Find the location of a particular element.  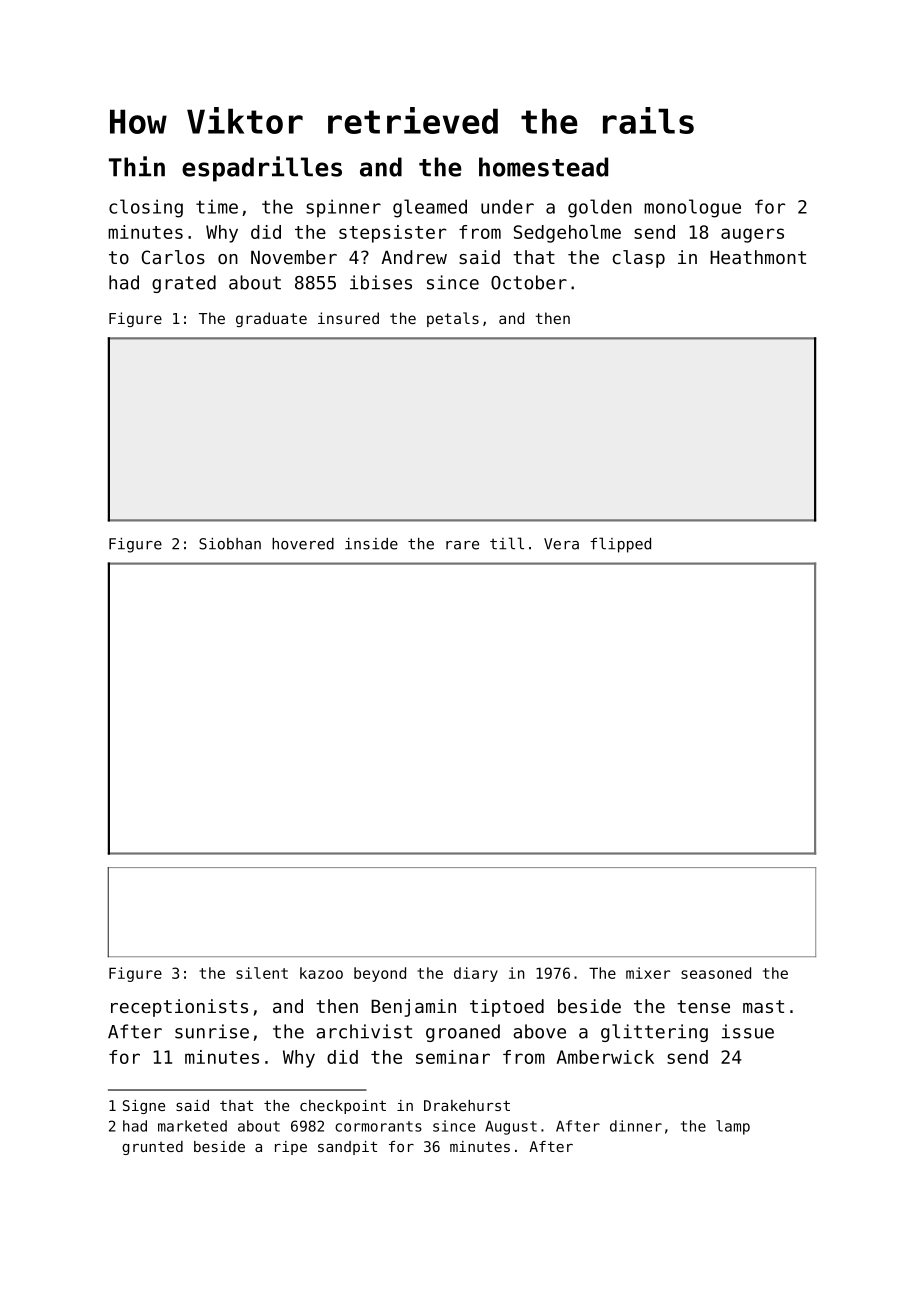

grated is located at coordinates (184, 284).
